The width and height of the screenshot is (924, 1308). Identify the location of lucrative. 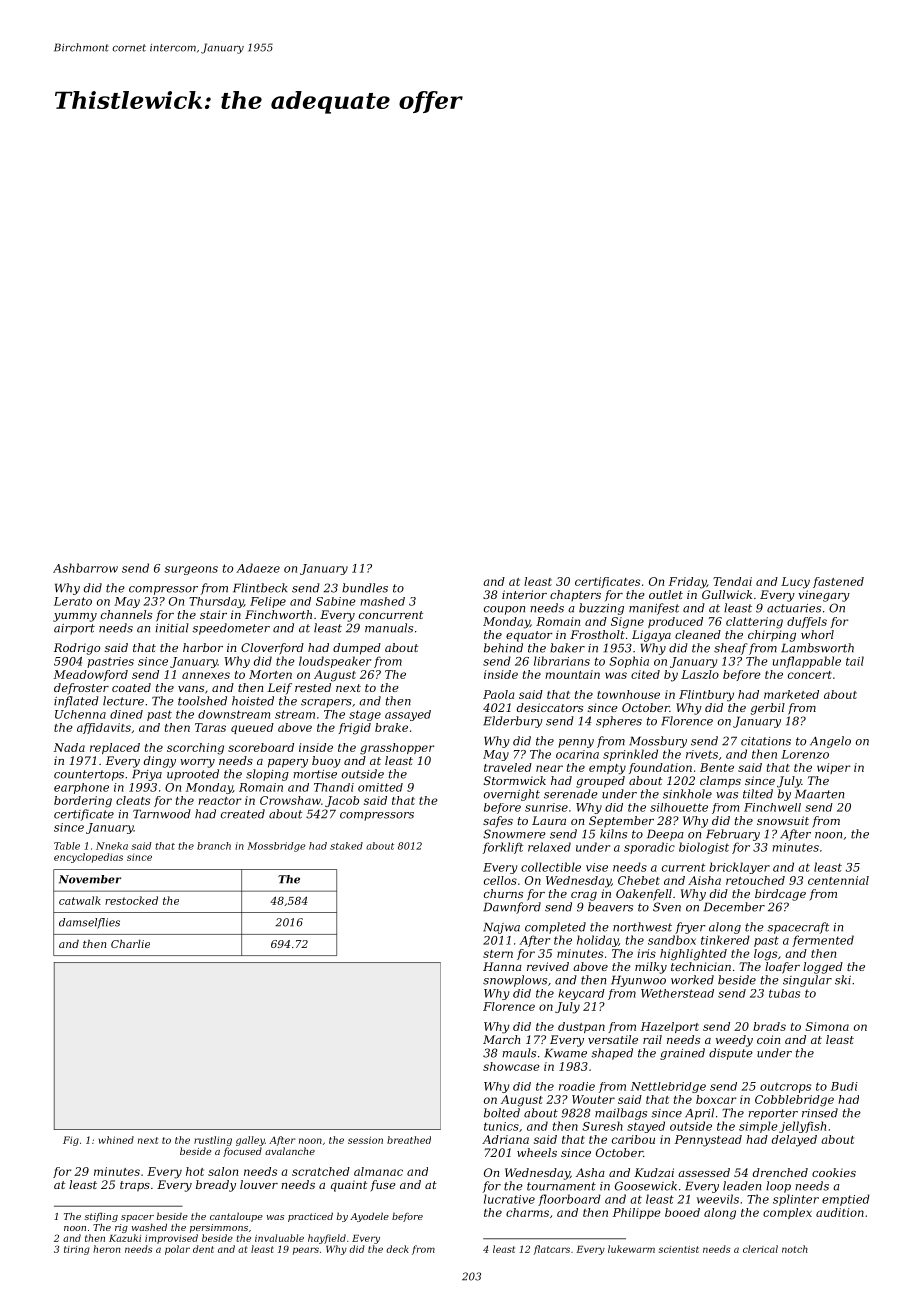
(509, 1199).
